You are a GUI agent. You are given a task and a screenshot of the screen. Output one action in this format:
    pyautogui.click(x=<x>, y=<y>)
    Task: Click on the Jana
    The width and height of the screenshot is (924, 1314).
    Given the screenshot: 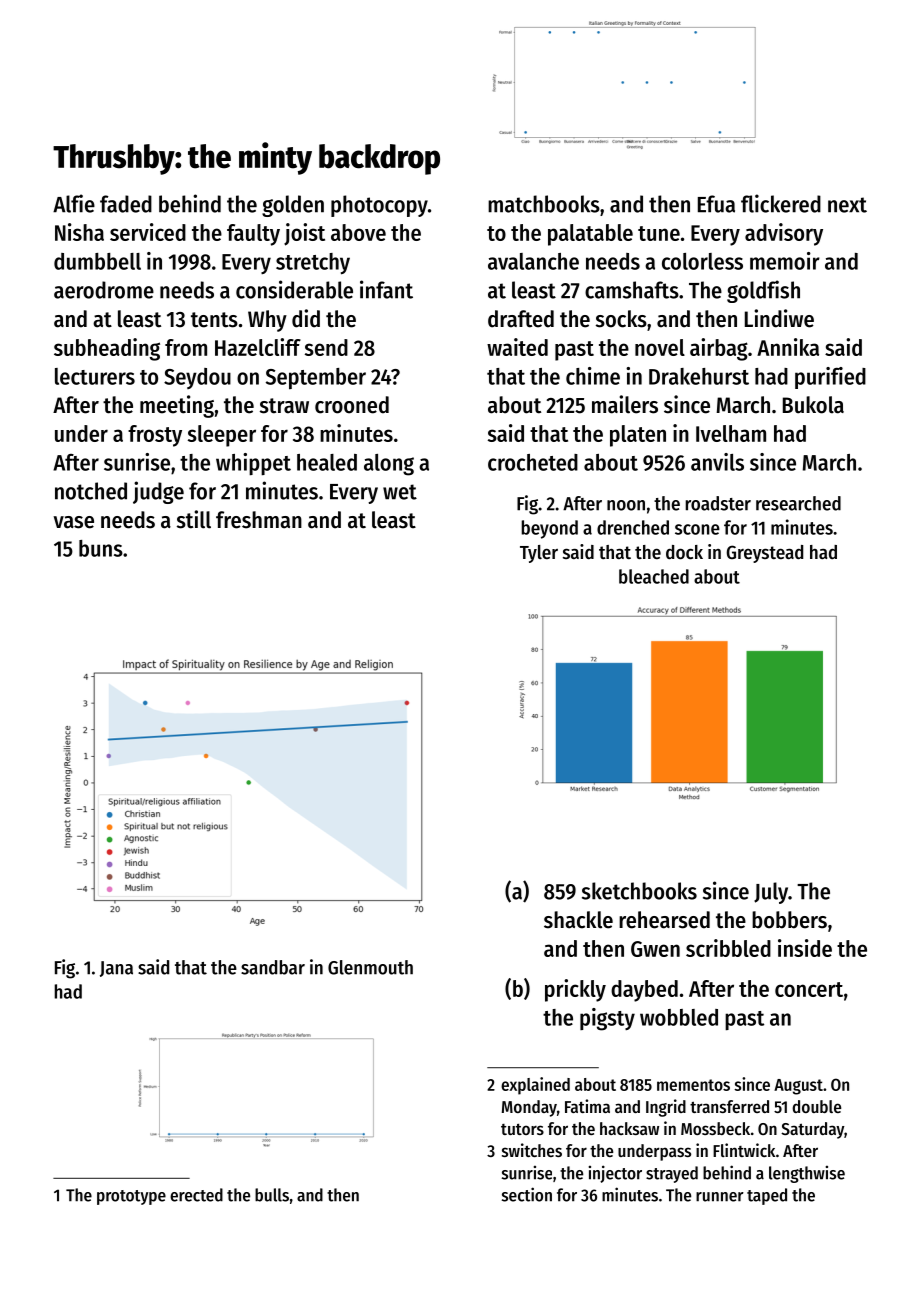 What is the action you would take?
    pyautogui.click(x=116, y=969)
